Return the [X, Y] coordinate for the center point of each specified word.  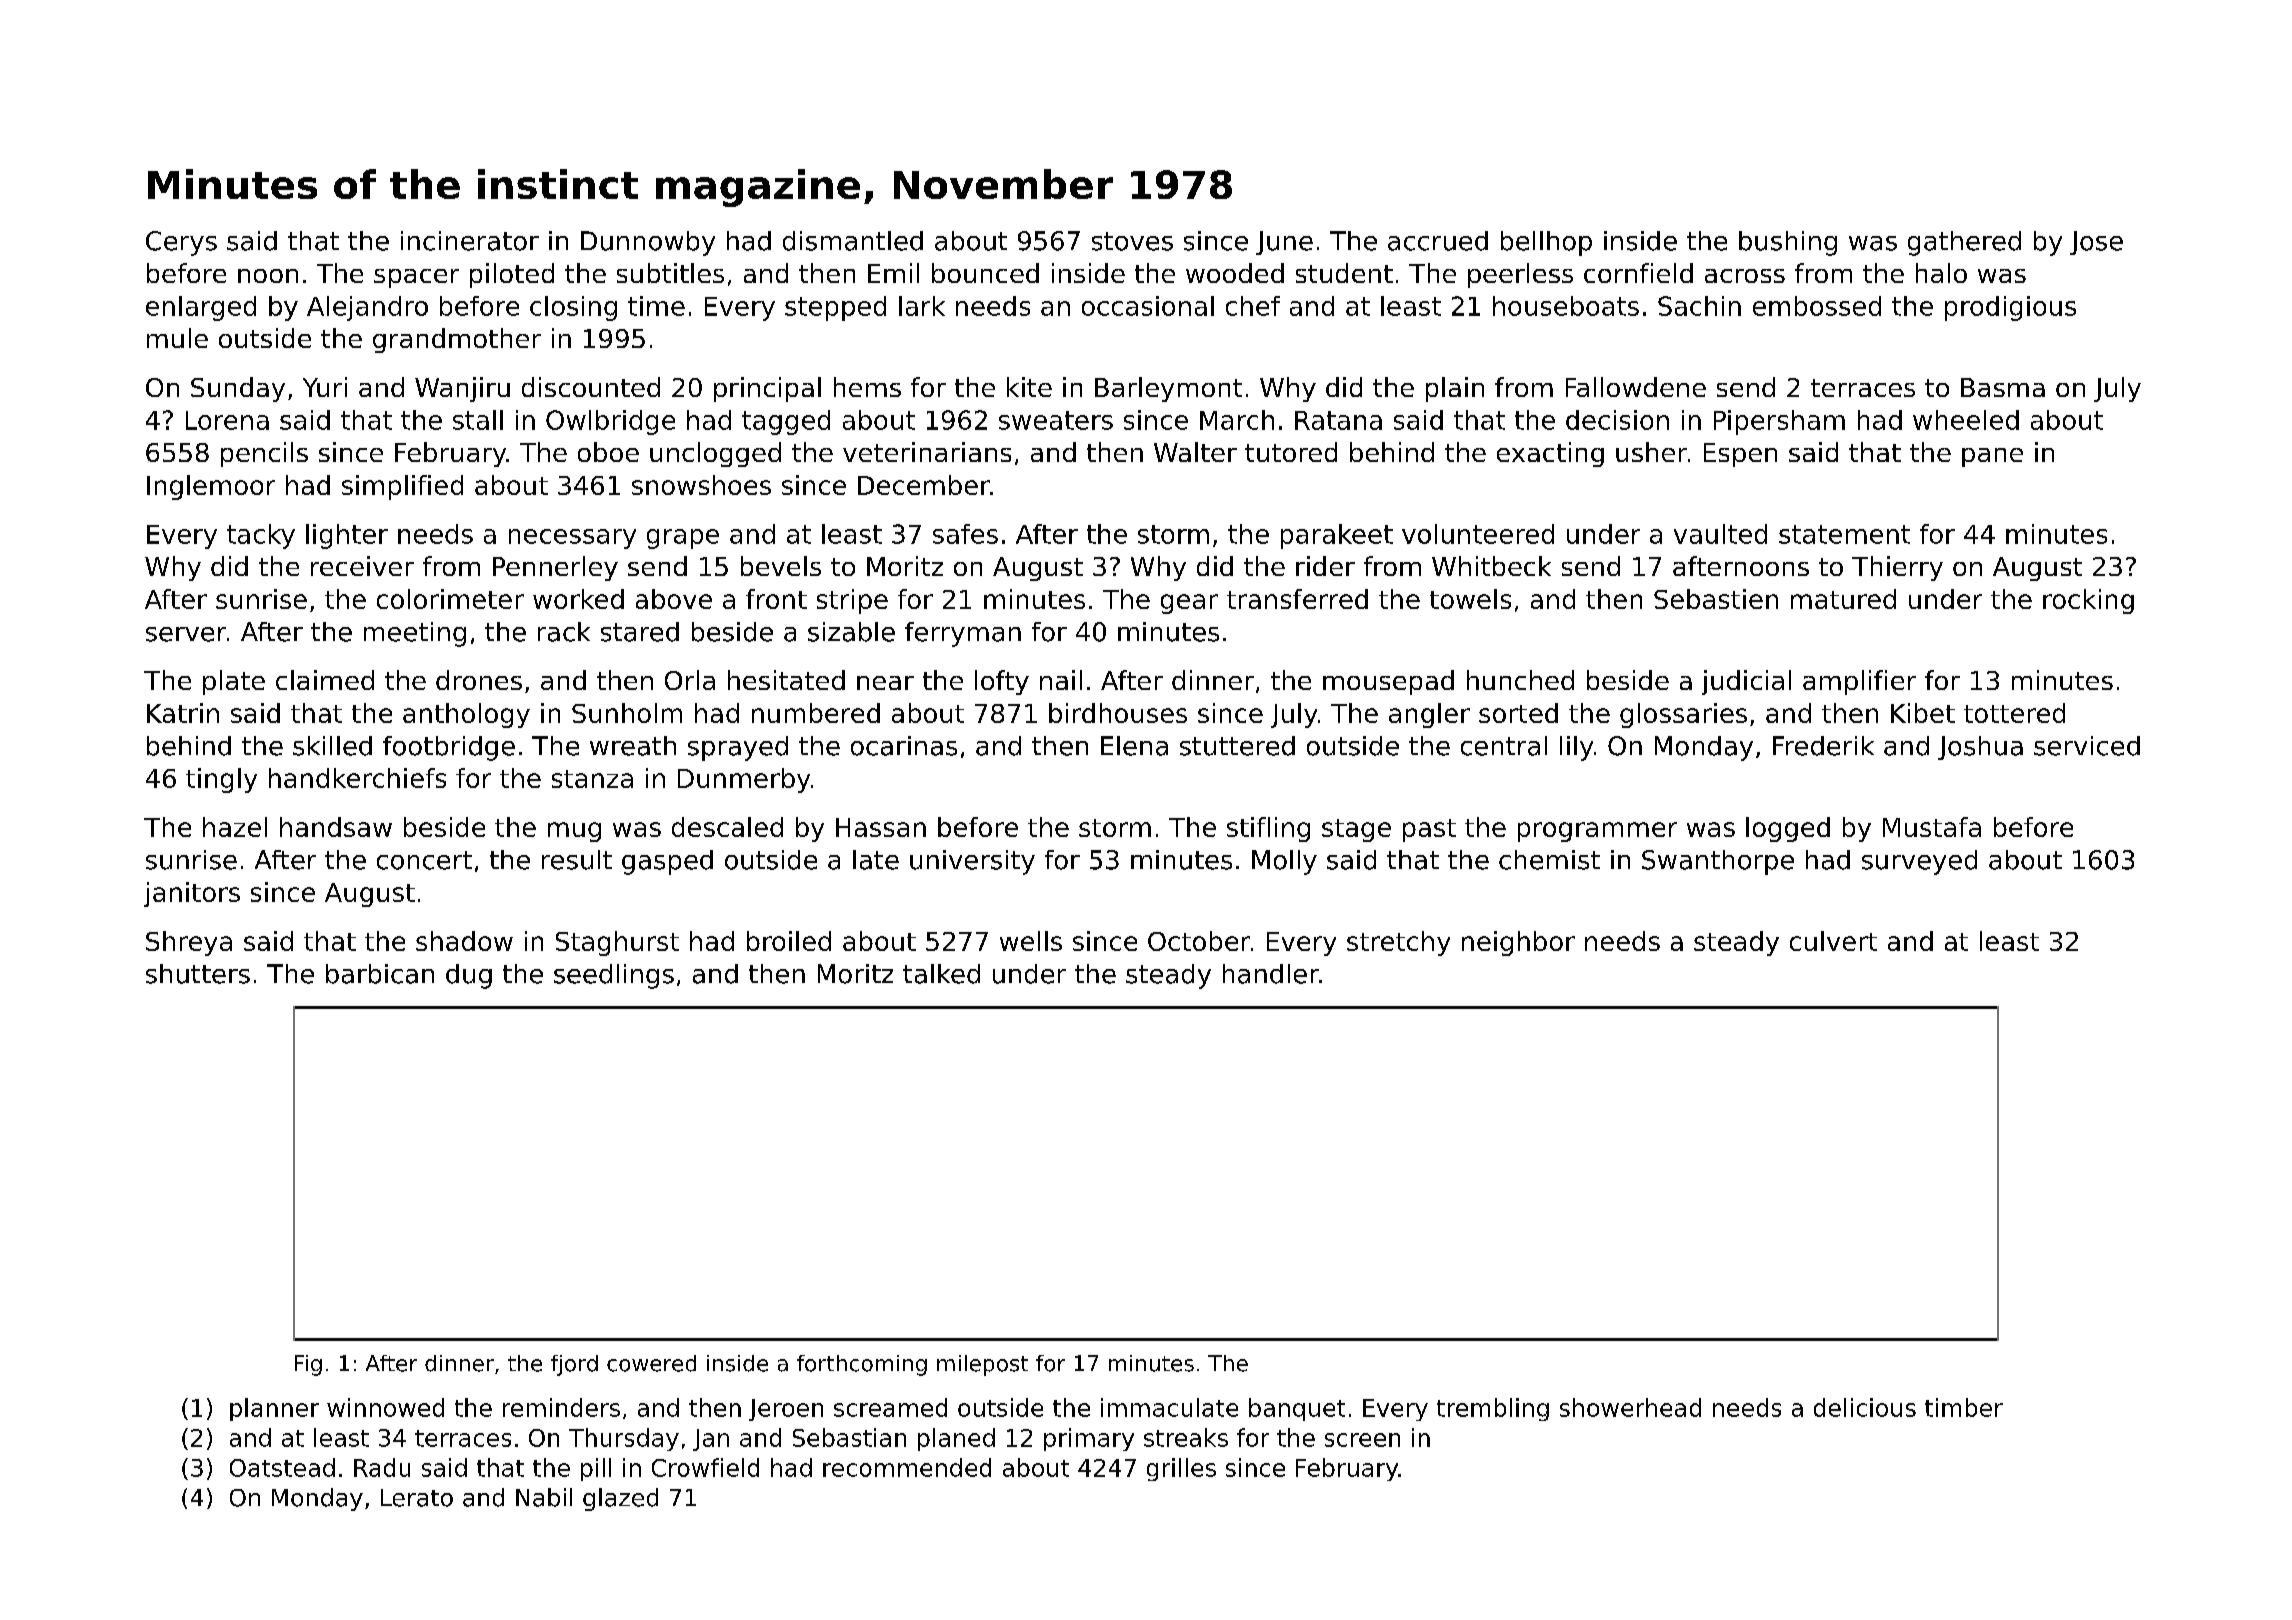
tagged [786, 422]
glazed [620, 1499]
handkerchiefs [357, 778]
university [972, 862]
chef [1253, 306]
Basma [2003, 387]
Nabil [544, 1497]
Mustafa [1932, 827]
